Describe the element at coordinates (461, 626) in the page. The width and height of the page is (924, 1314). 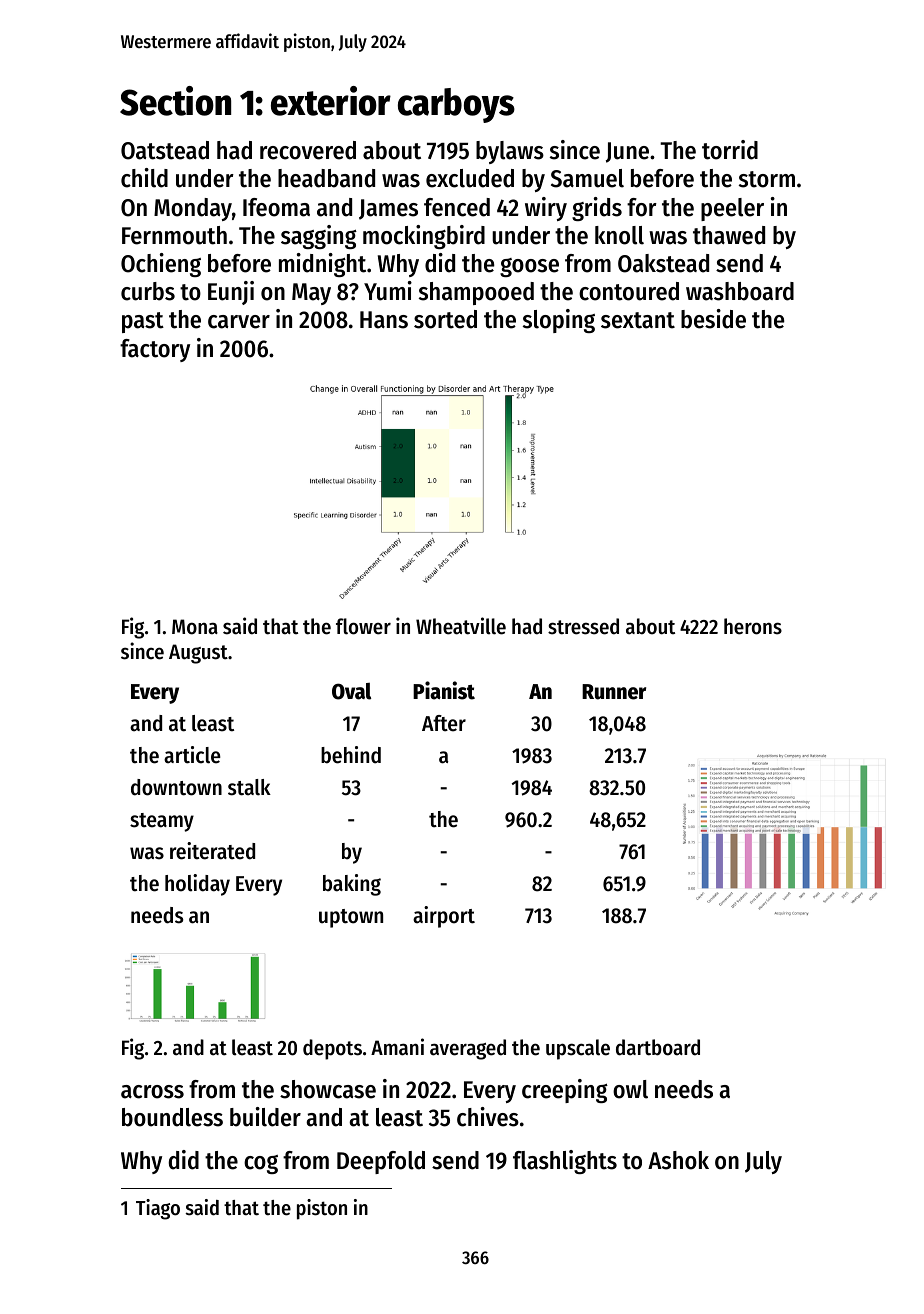
I see `Wheatville` at that location.
